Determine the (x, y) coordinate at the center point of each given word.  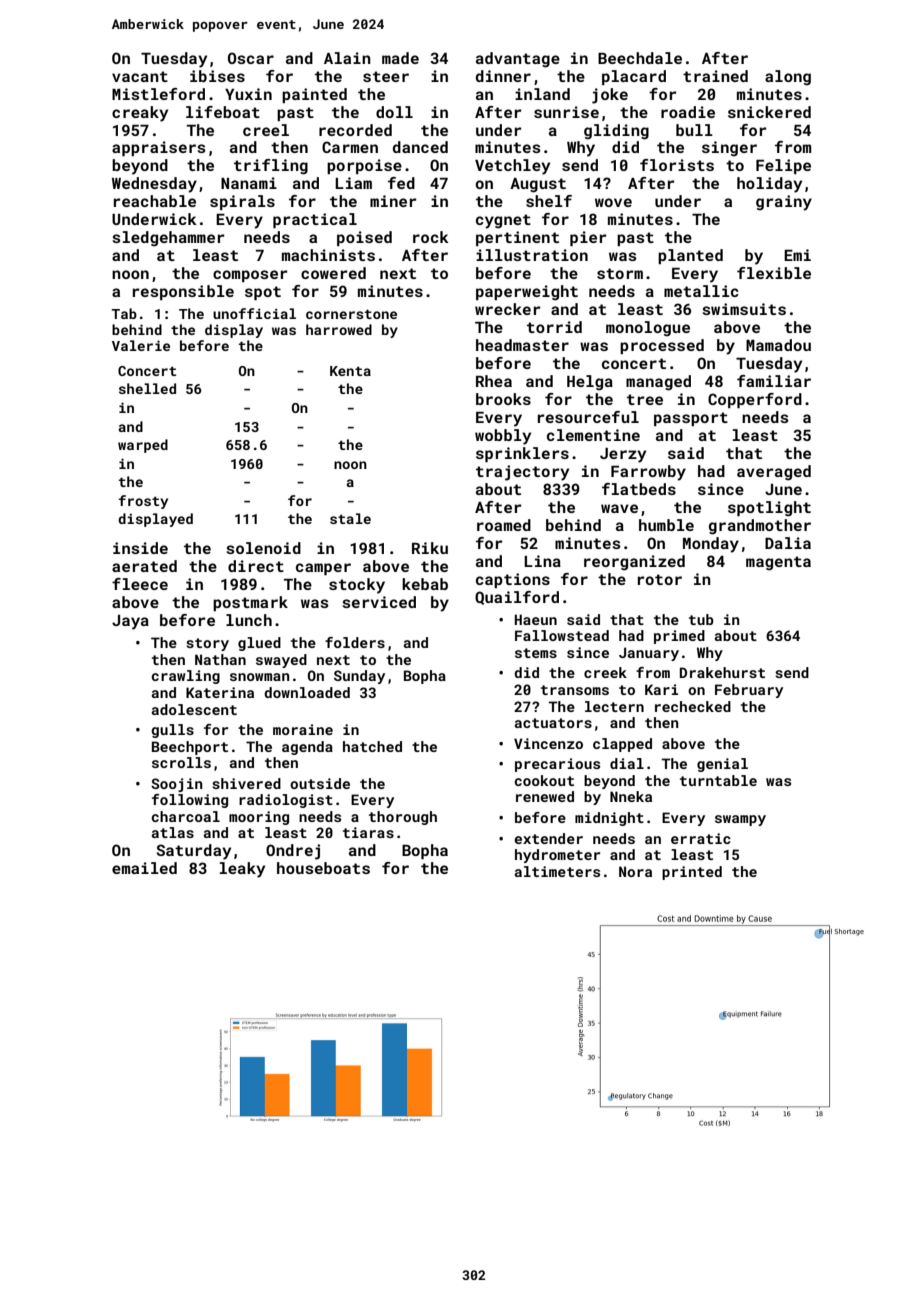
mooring (259, 818)
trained (715, 76)
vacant (140, 76)
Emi (797, 255)
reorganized (634, 563)
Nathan (220, 659)
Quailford (517, 598)
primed (679, 637)
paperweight (527, 293)
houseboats (323, 868)
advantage (518, 60)
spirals (242, 202)
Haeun (536, 619)
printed (692, 873)
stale (350, 518)
